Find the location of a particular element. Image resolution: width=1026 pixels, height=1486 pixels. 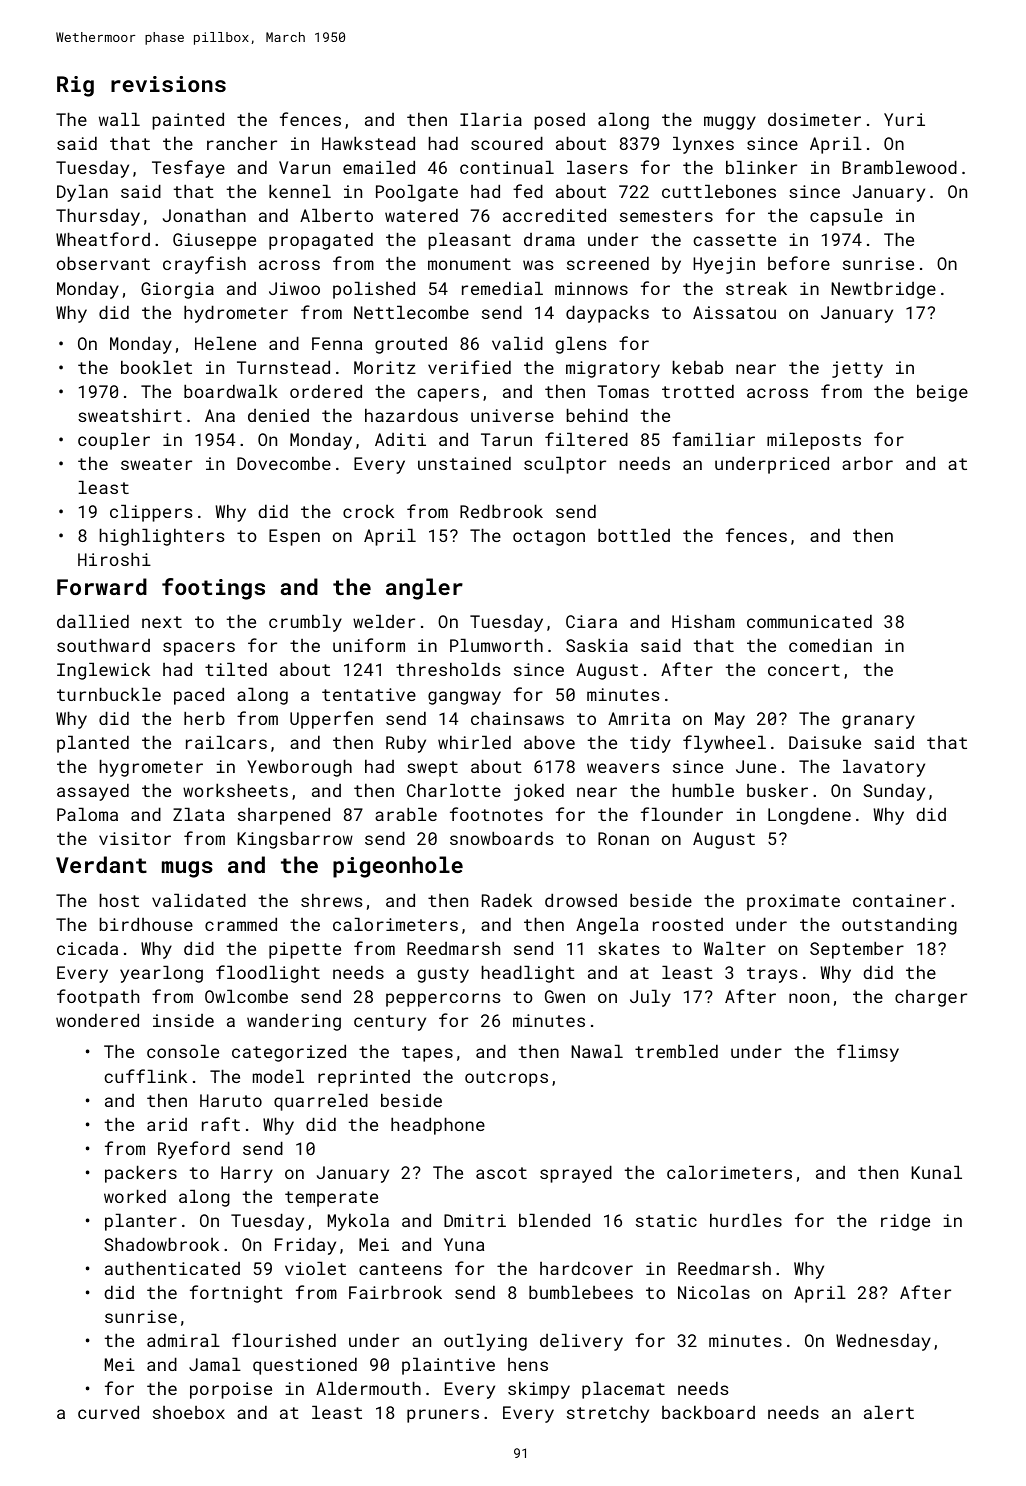

headphone is located at coordinates (438, 1126).
